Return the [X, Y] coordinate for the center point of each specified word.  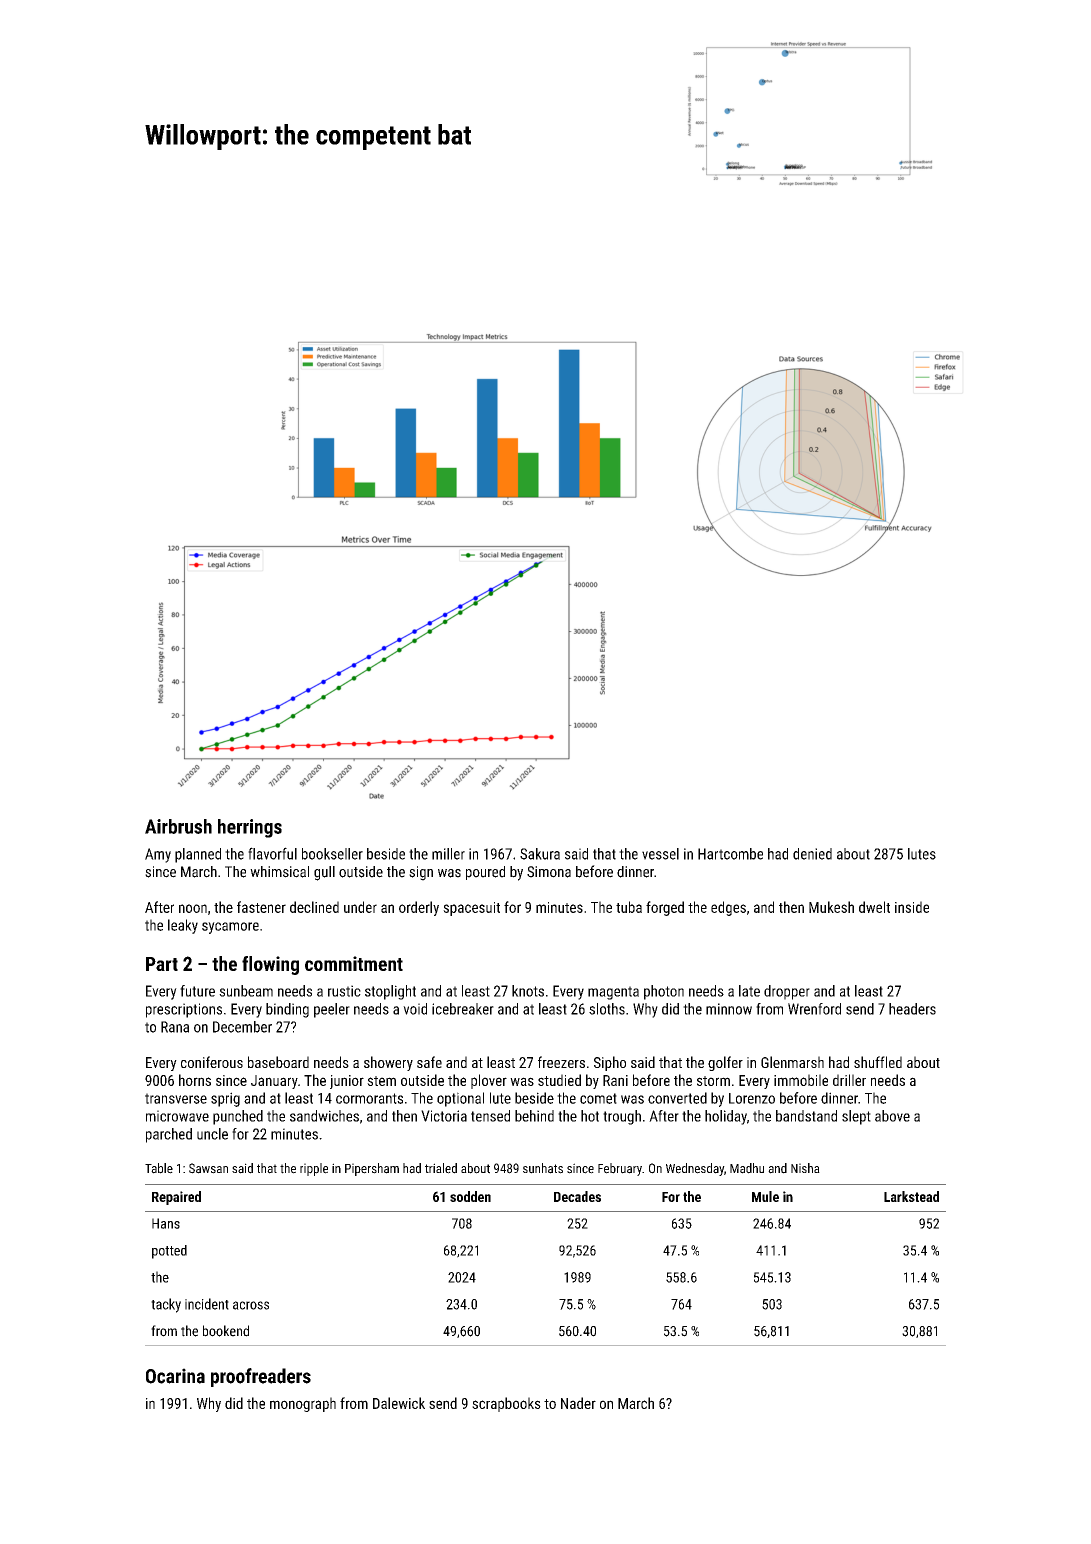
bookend [226, 1331]
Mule [765, 1196]
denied [812, 854]
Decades [577, 1196]
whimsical [279, 872]
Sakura [540, 854]
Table [159, 1168]
